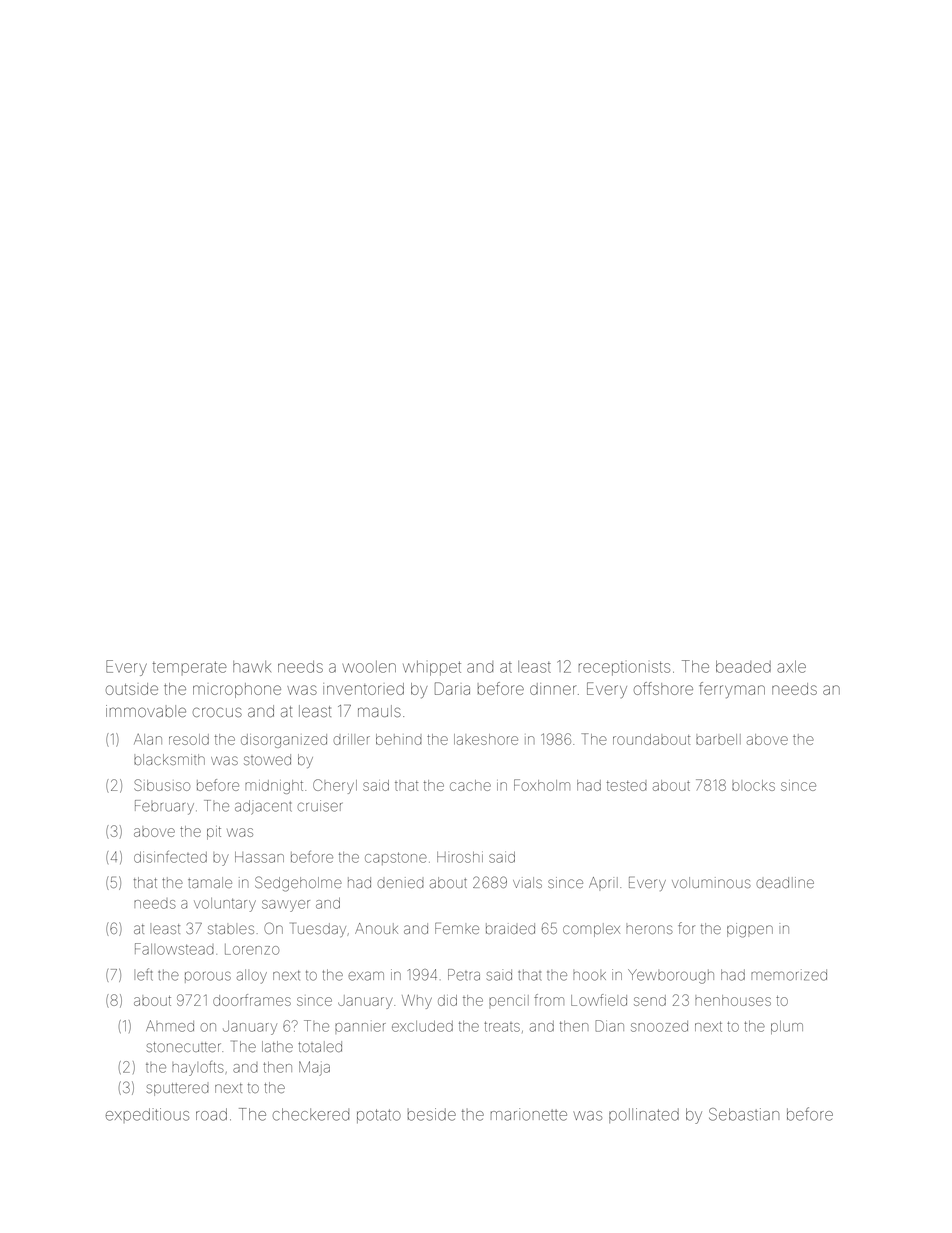 This document has height=1233, width=952. Describe the element at coordinates (259, 857) in the document. I see `Hassan` at that location.
